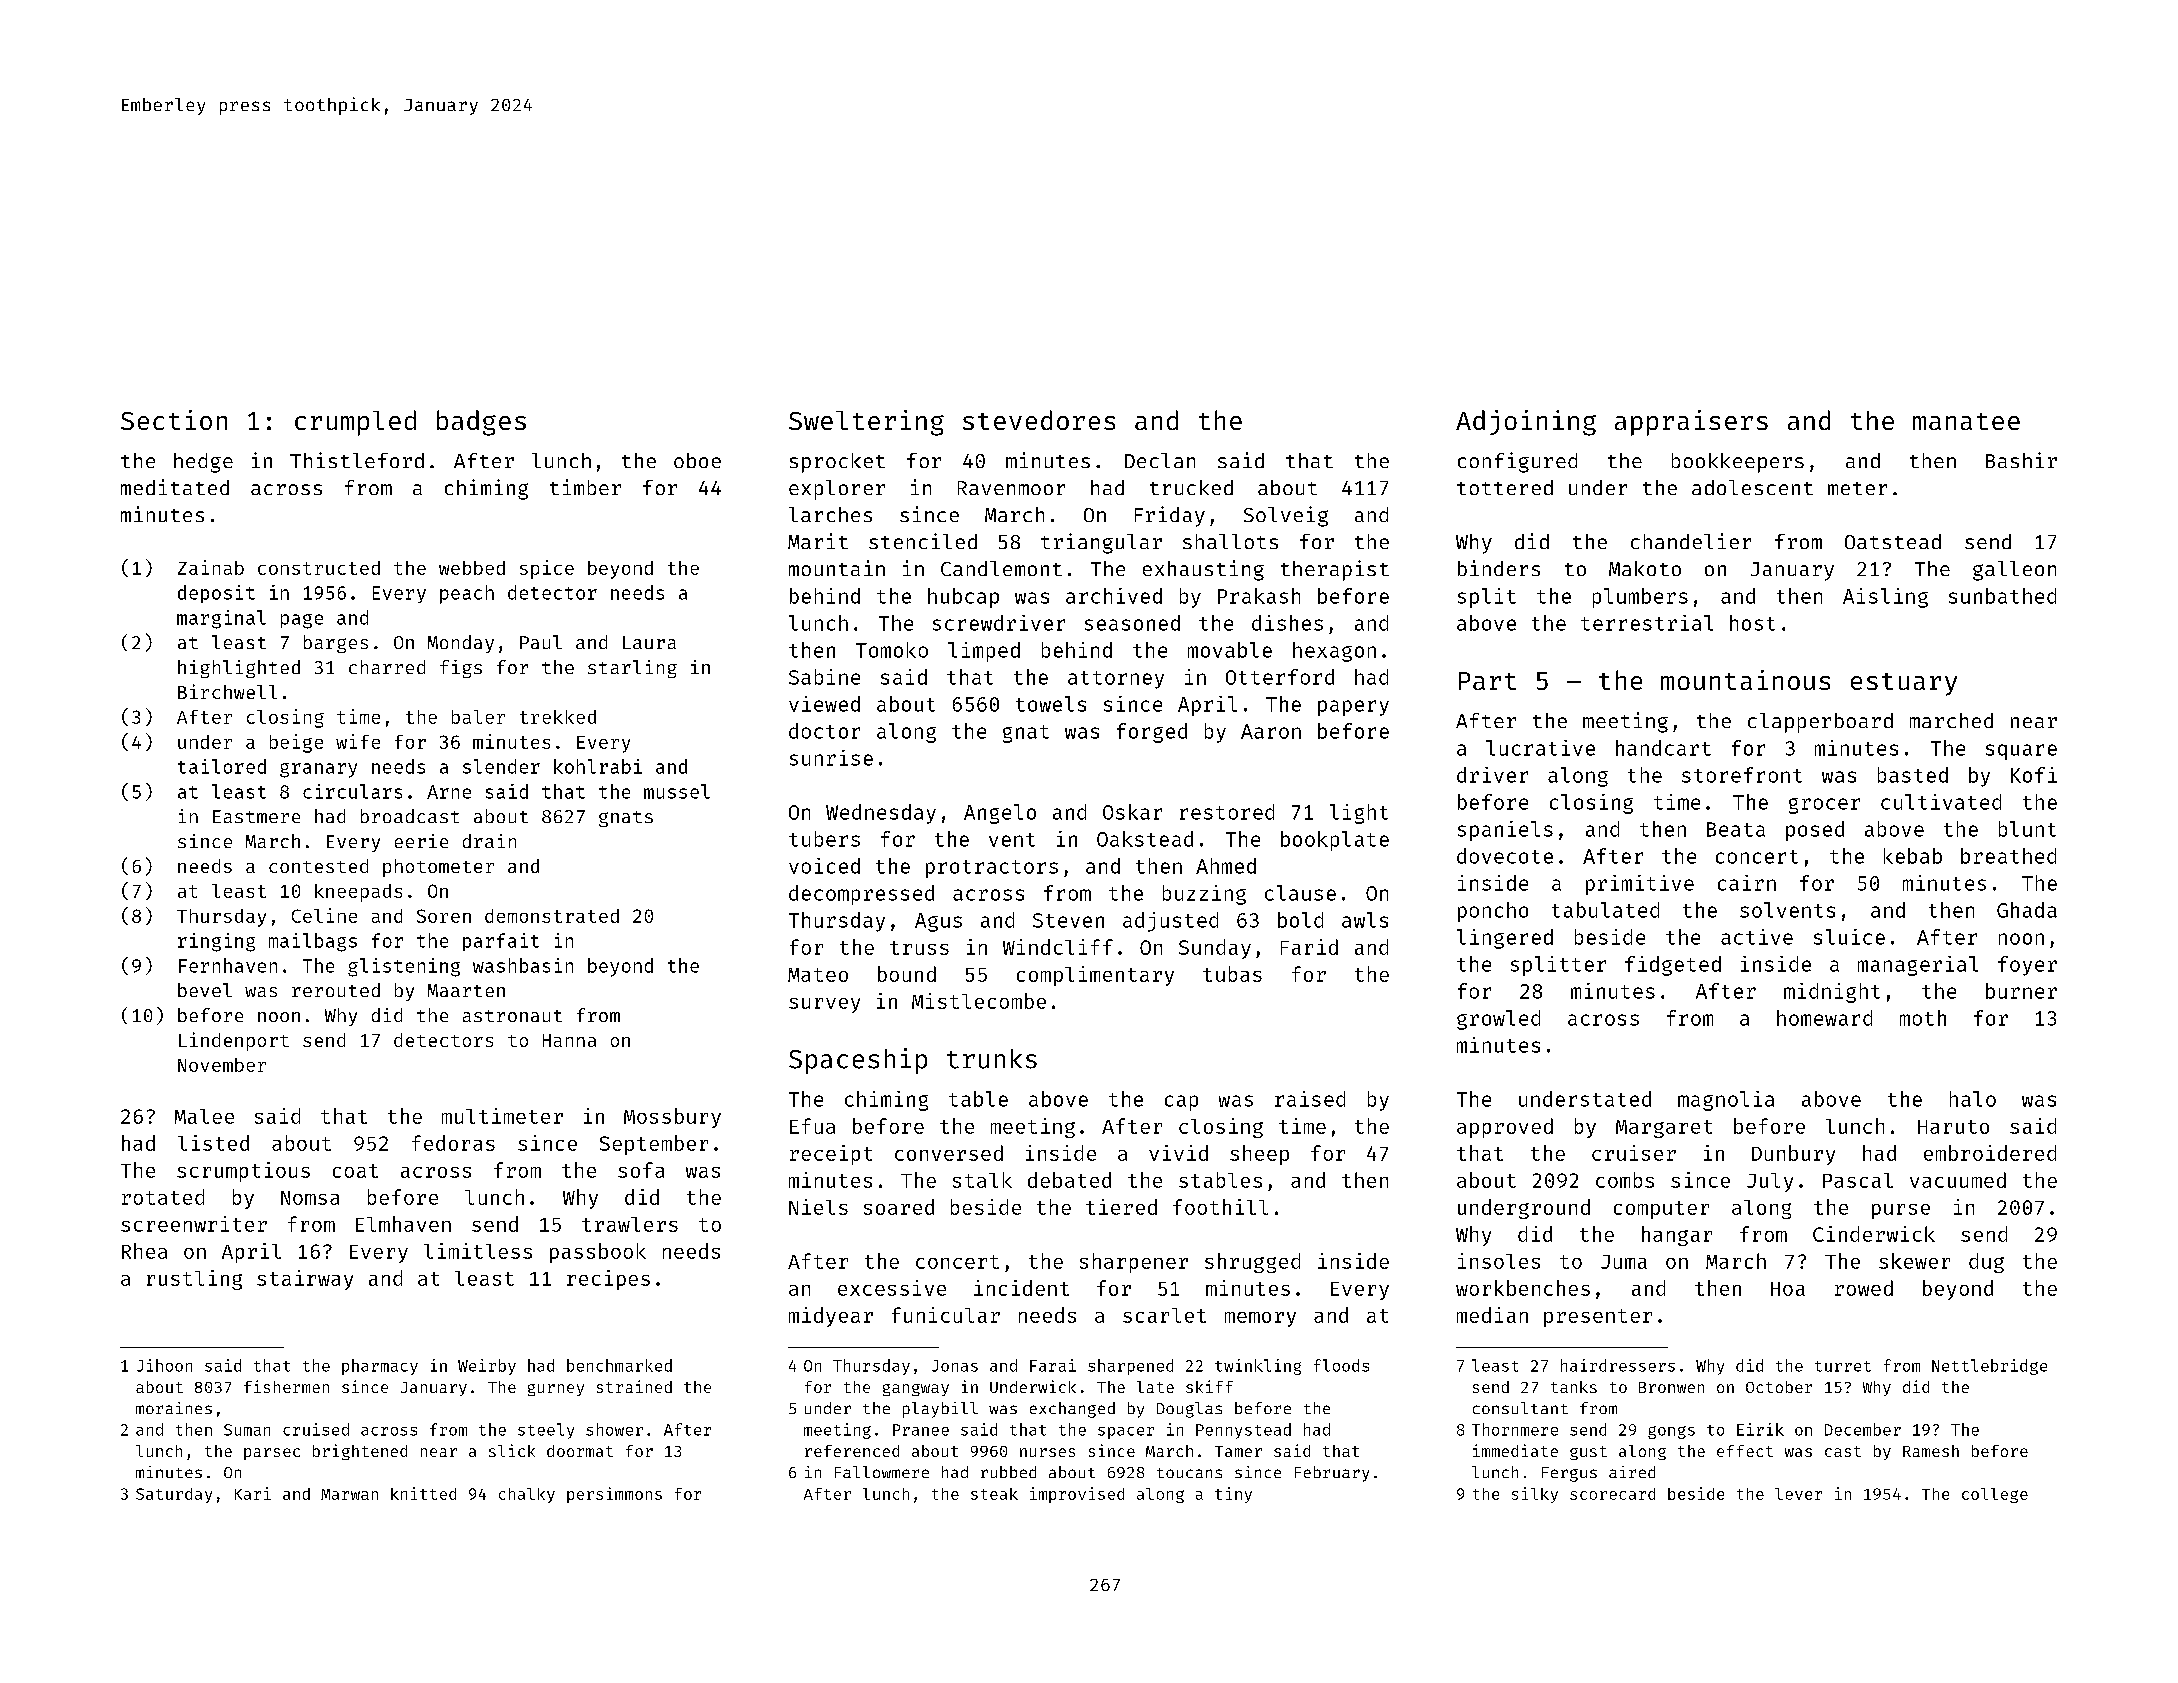 Image resolution: width=2178 pixels, height=1683 pixels. I want to click on skewer, so click(1914, 1261).
